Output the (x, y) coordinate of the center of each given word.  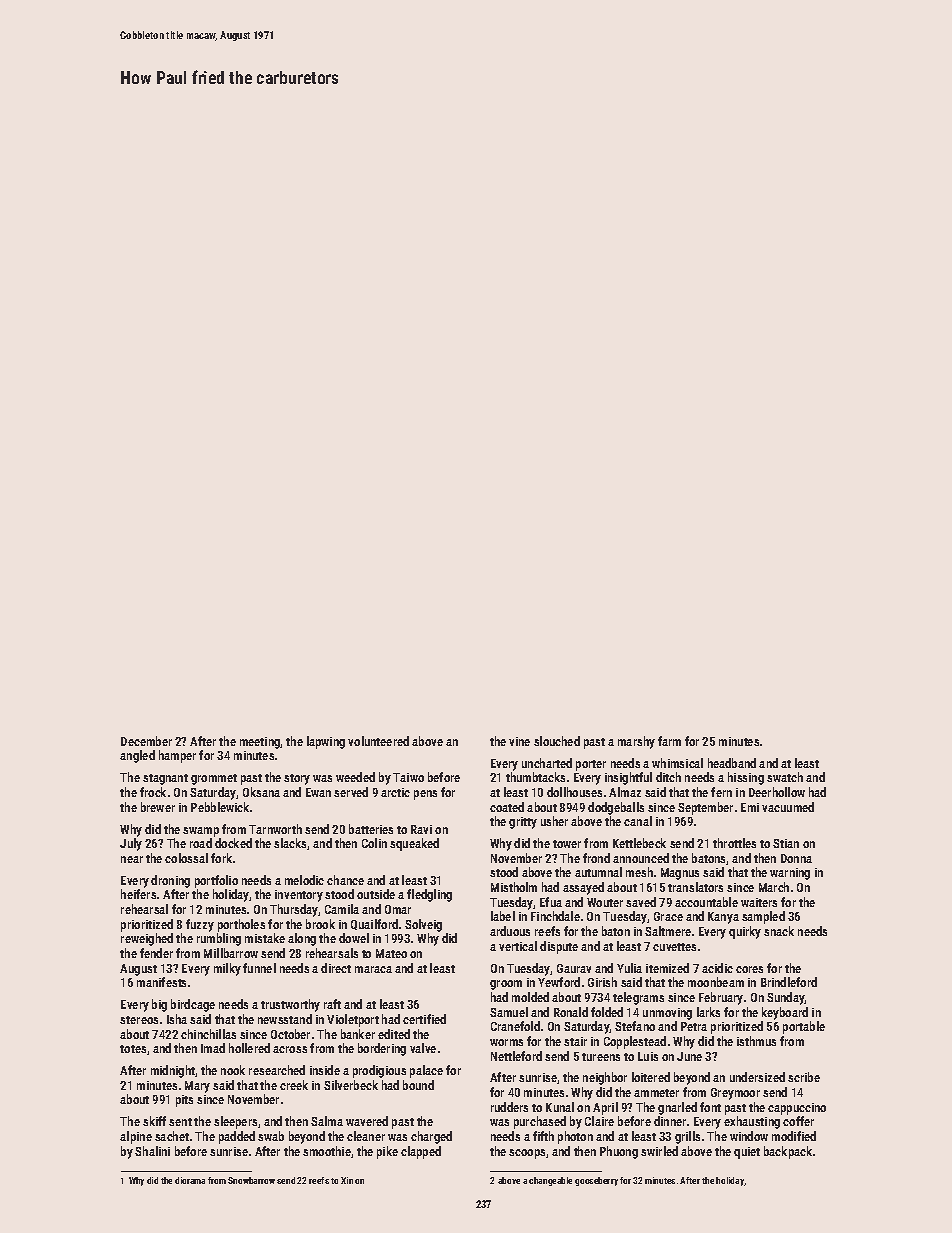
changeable (550, 1181)
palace (426, 1071)
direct (336, 968)
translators (695, 887)
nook (233, 1070)
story (297, 779)
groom (506, 985)
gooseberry (596, 1181)
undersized (757, 1077)
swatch (785, 777)
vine (519, 741)
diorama (190, 1180)
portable (804, 1027)
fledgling (429, 895)
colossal (186, 858)
